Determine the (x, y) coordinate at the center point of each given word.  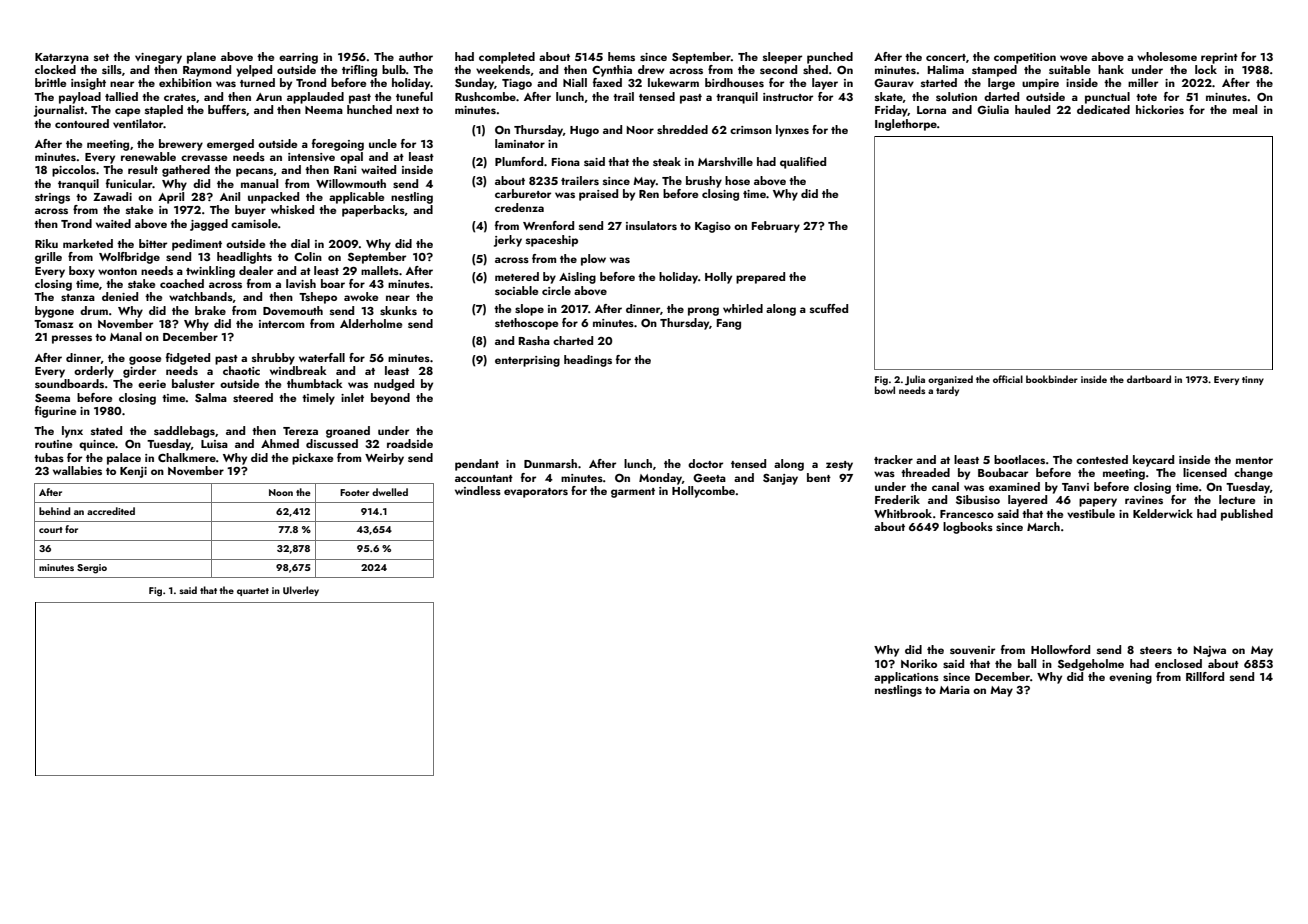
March (1043, 526)
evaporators (536, 493)
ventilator (138, 123)
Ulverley (301, 591)
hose (737, 180)
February (776, 227)
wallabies (77, 470)
